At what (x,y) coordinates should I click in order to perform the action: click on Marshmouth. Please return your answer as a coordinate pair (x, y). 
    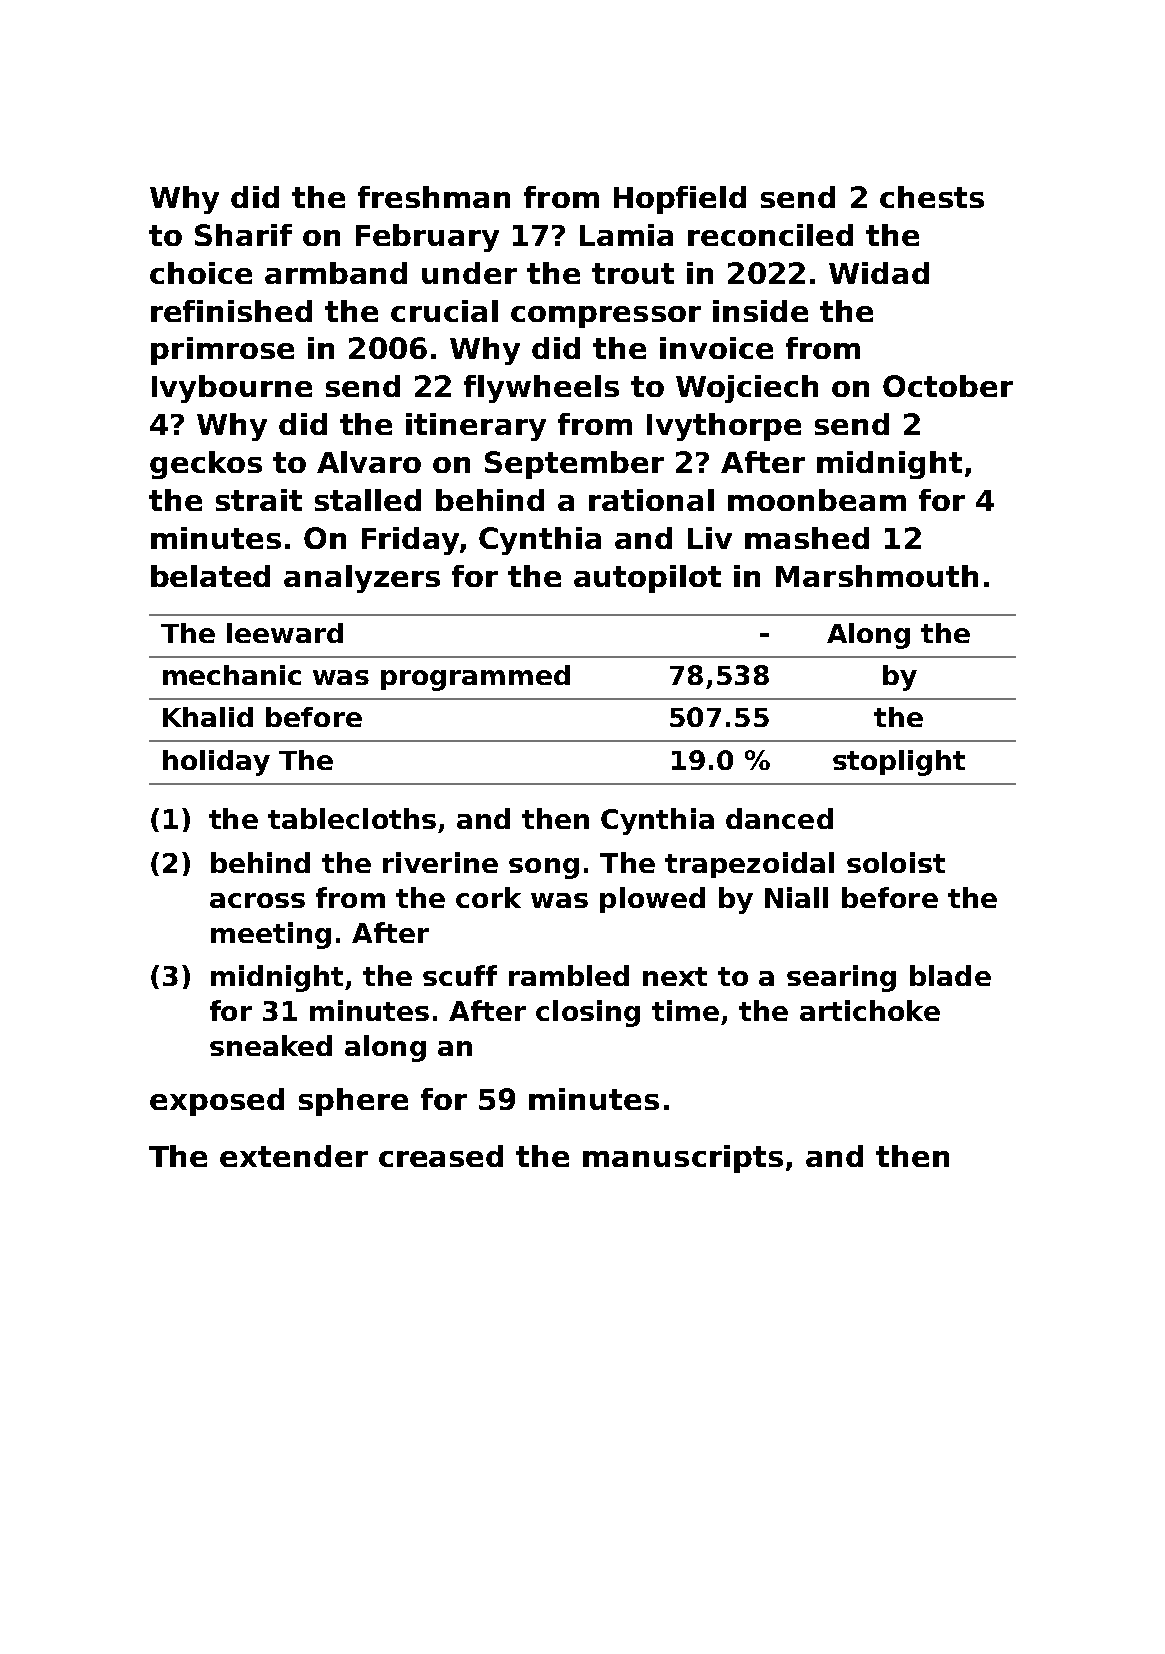
    Looking at the image, I should click on (877, 576).
